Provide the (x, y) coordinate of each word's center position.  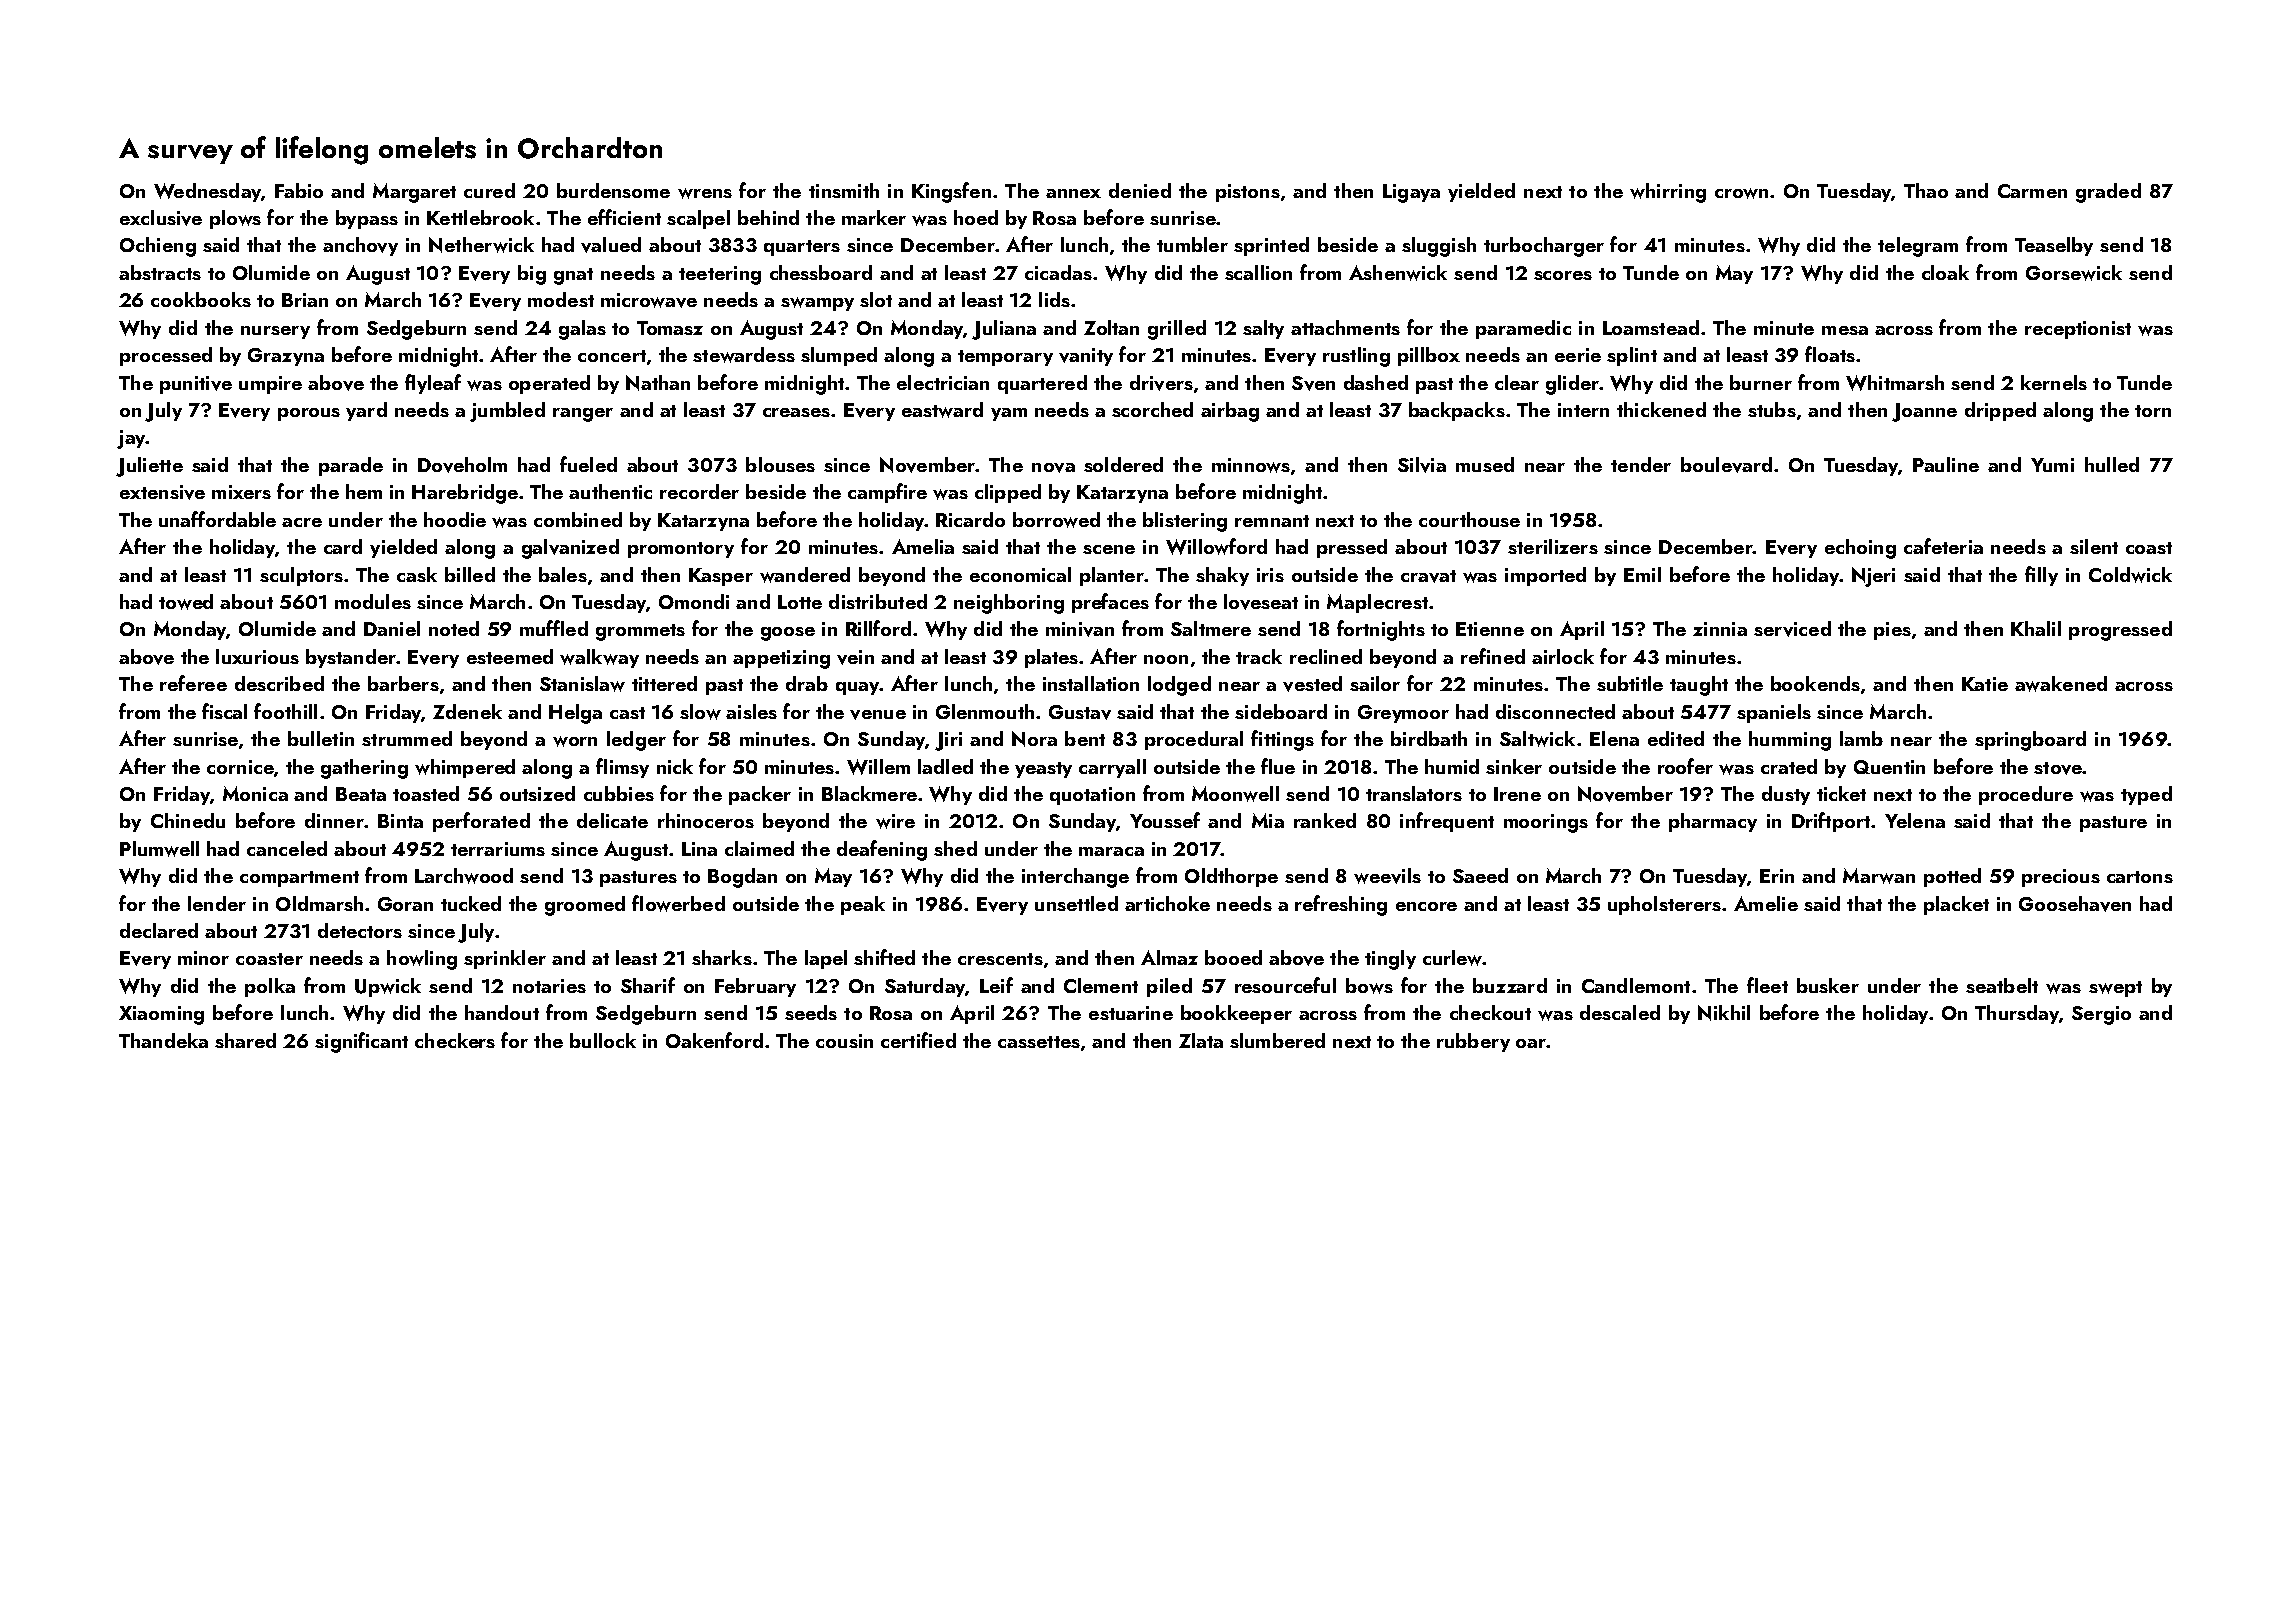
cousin (844, 1041)
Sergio (2101, 1015)
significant (361, 1042)
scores (1563, 275)
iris (1270, 575)
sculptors (301, 576)
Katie (1985, 684)
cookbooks (201, 299)
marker (874, 217)
